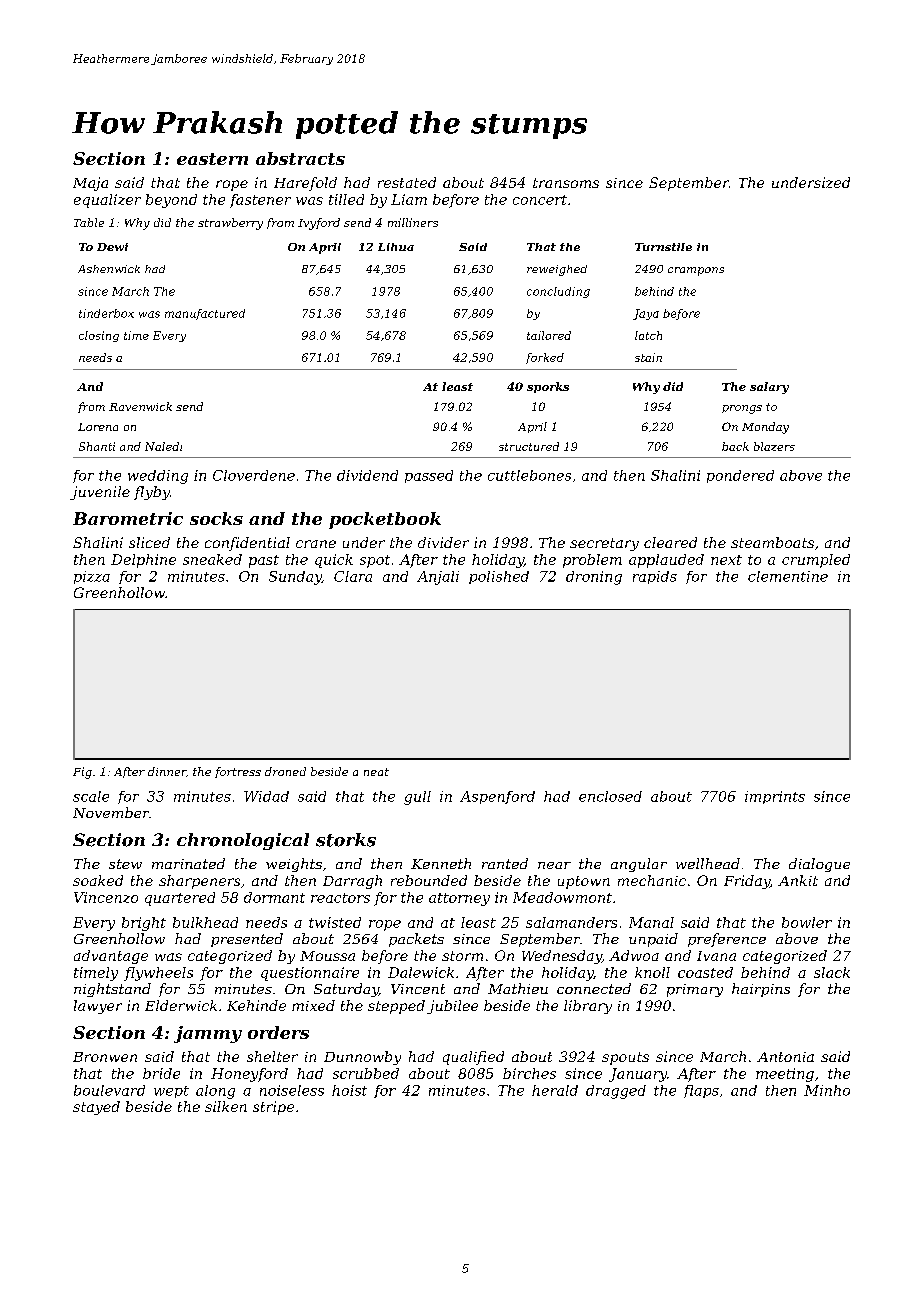 This document has width=924, height=1308. What do you see at coordinates (205, 922) in the document?
I see `bulkhead` at bounding box center [205, 922].
